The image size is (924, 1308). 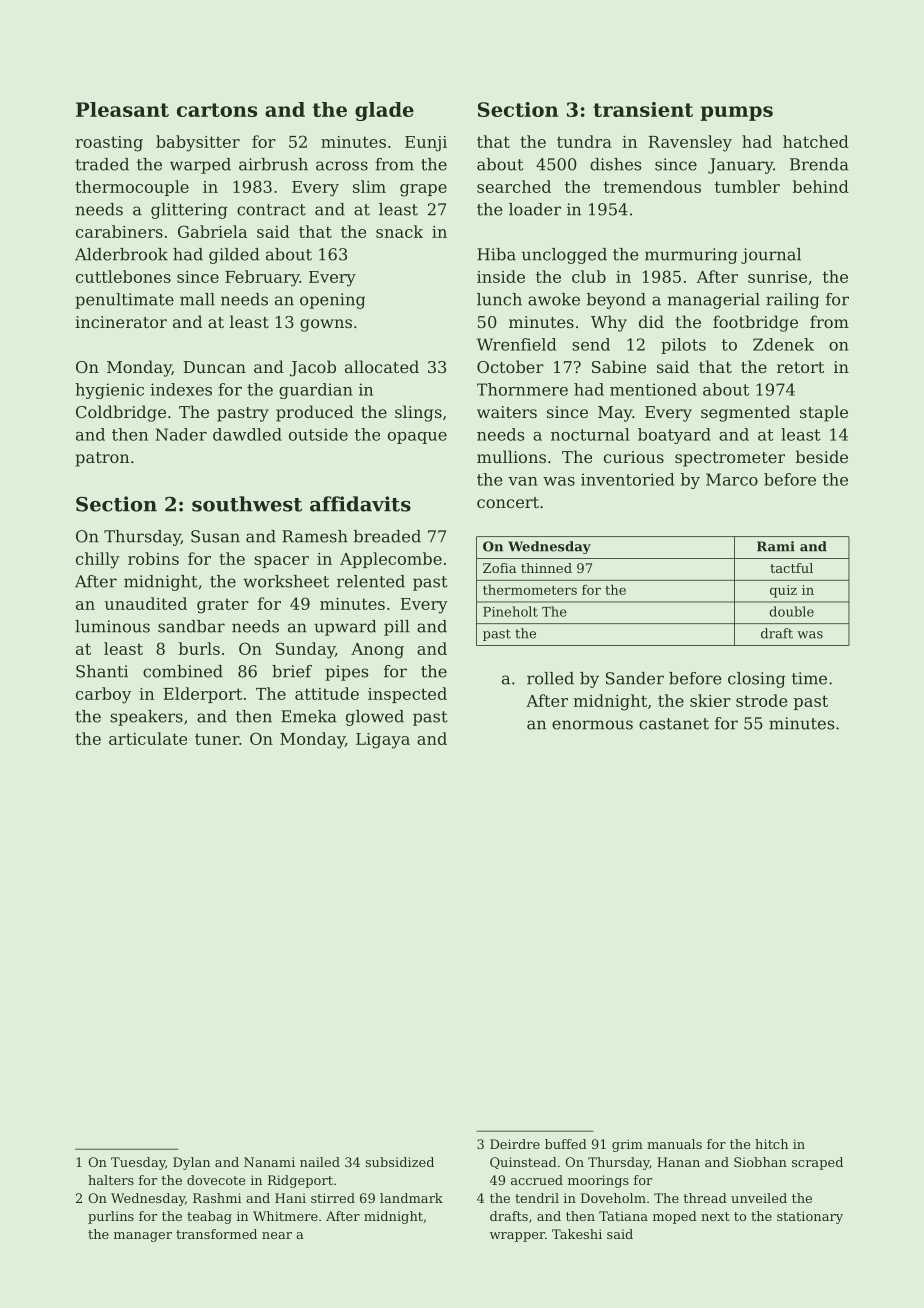 I want to click on tumbler, so click(x=747, y=186).
